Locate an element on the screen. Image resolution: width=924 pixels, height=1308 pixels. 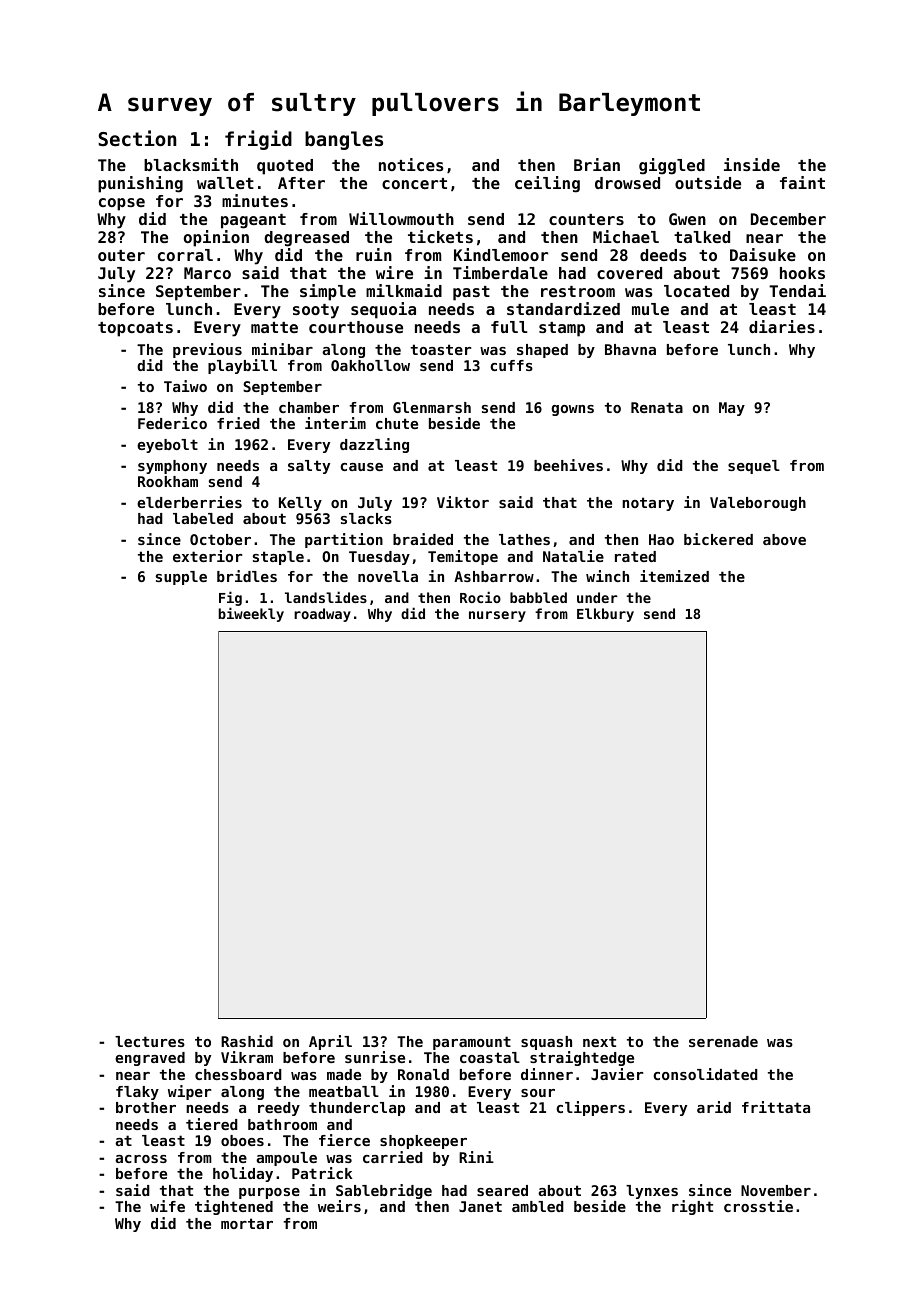
above is located at coordinates (784, 539).
